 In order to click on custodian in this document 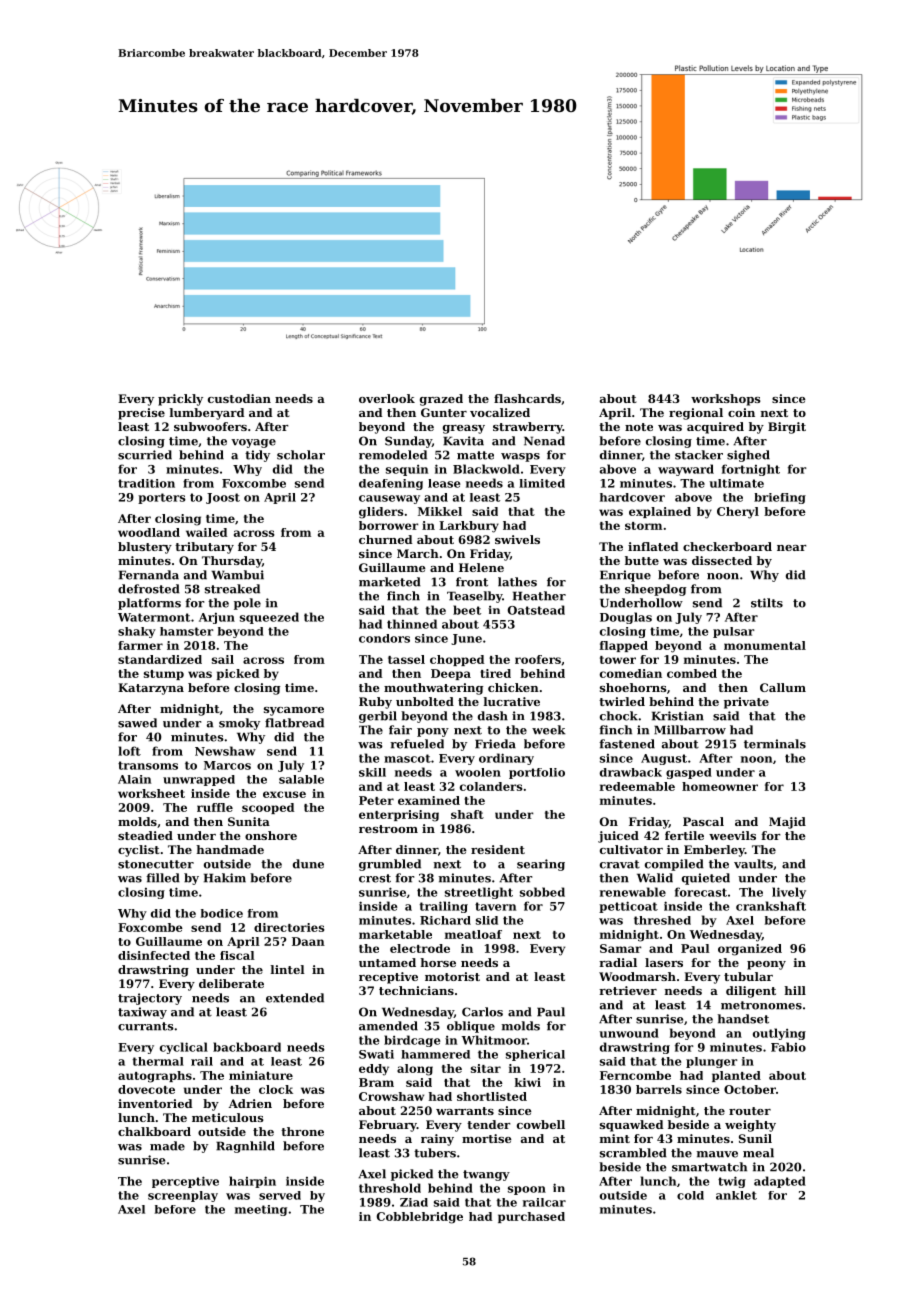, I will do `click(239, 398)`.
